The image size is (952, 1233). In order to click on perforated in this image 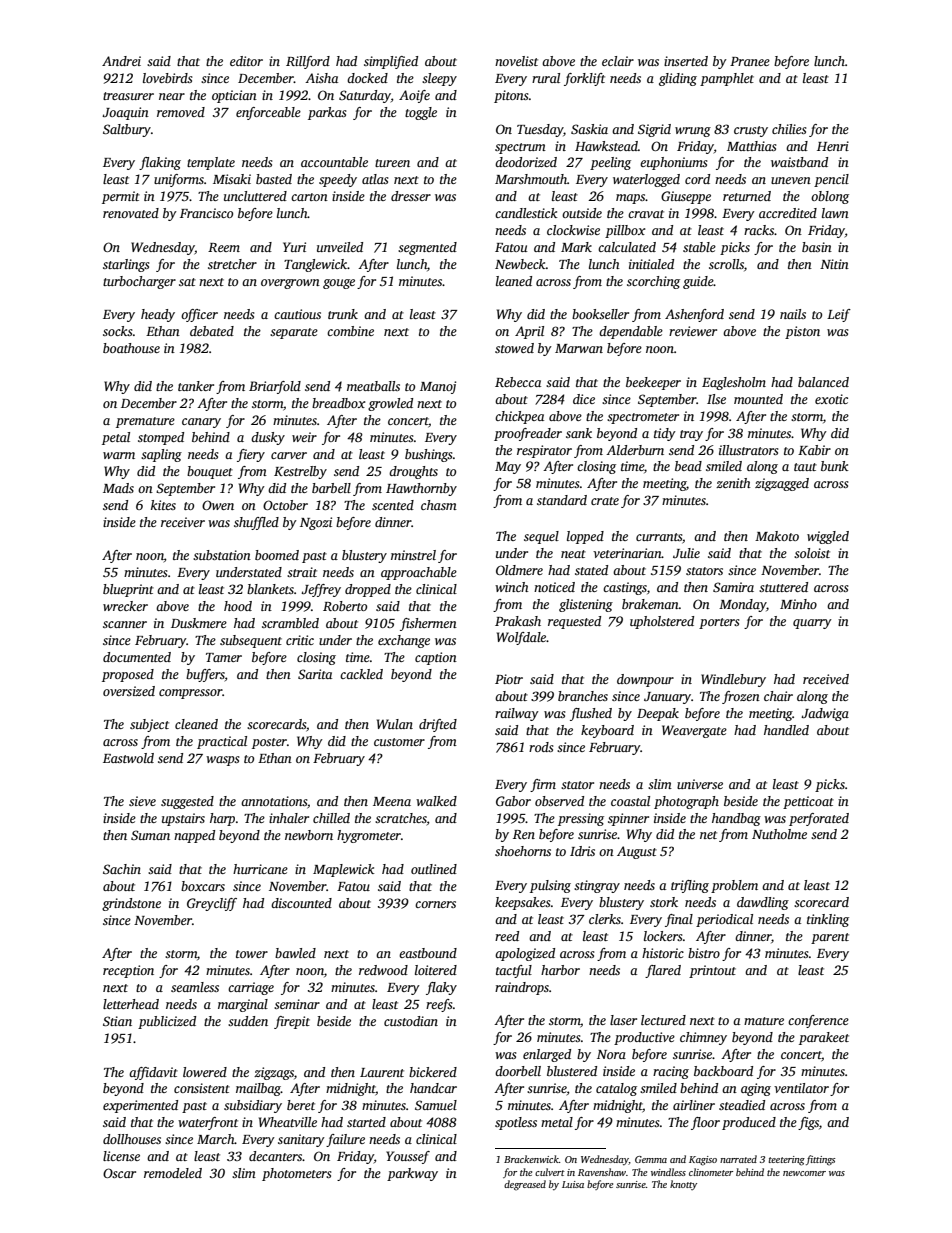, I will do `click(819, 819)`.
